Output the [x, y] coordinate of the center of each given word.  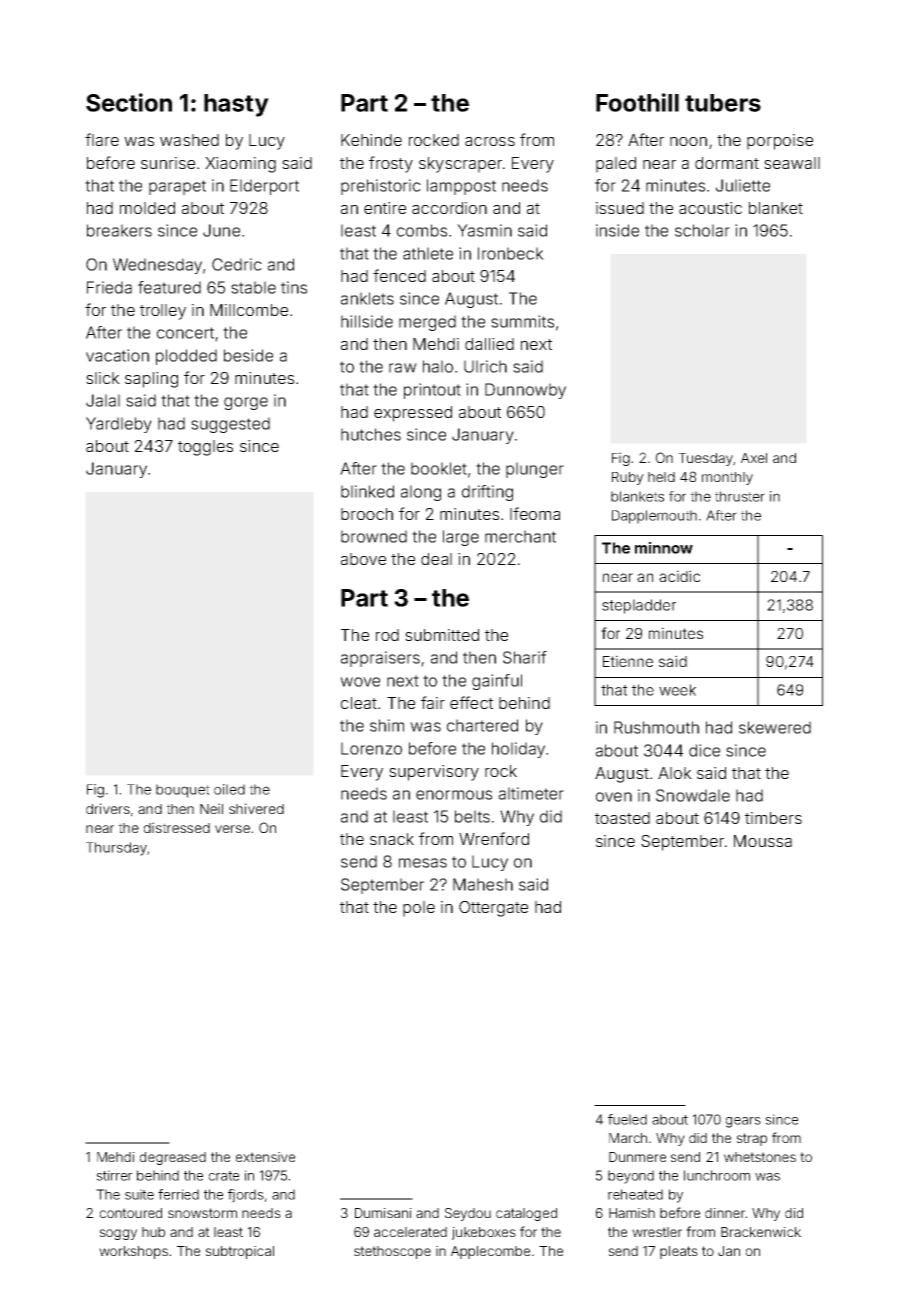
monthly [727, 478]
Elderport [264, 187]
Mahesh [483, 884]
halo [438, 366]
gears [743, 1122]
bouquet [183, 791]
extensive [265, 1157]
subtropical [240, 1252]
